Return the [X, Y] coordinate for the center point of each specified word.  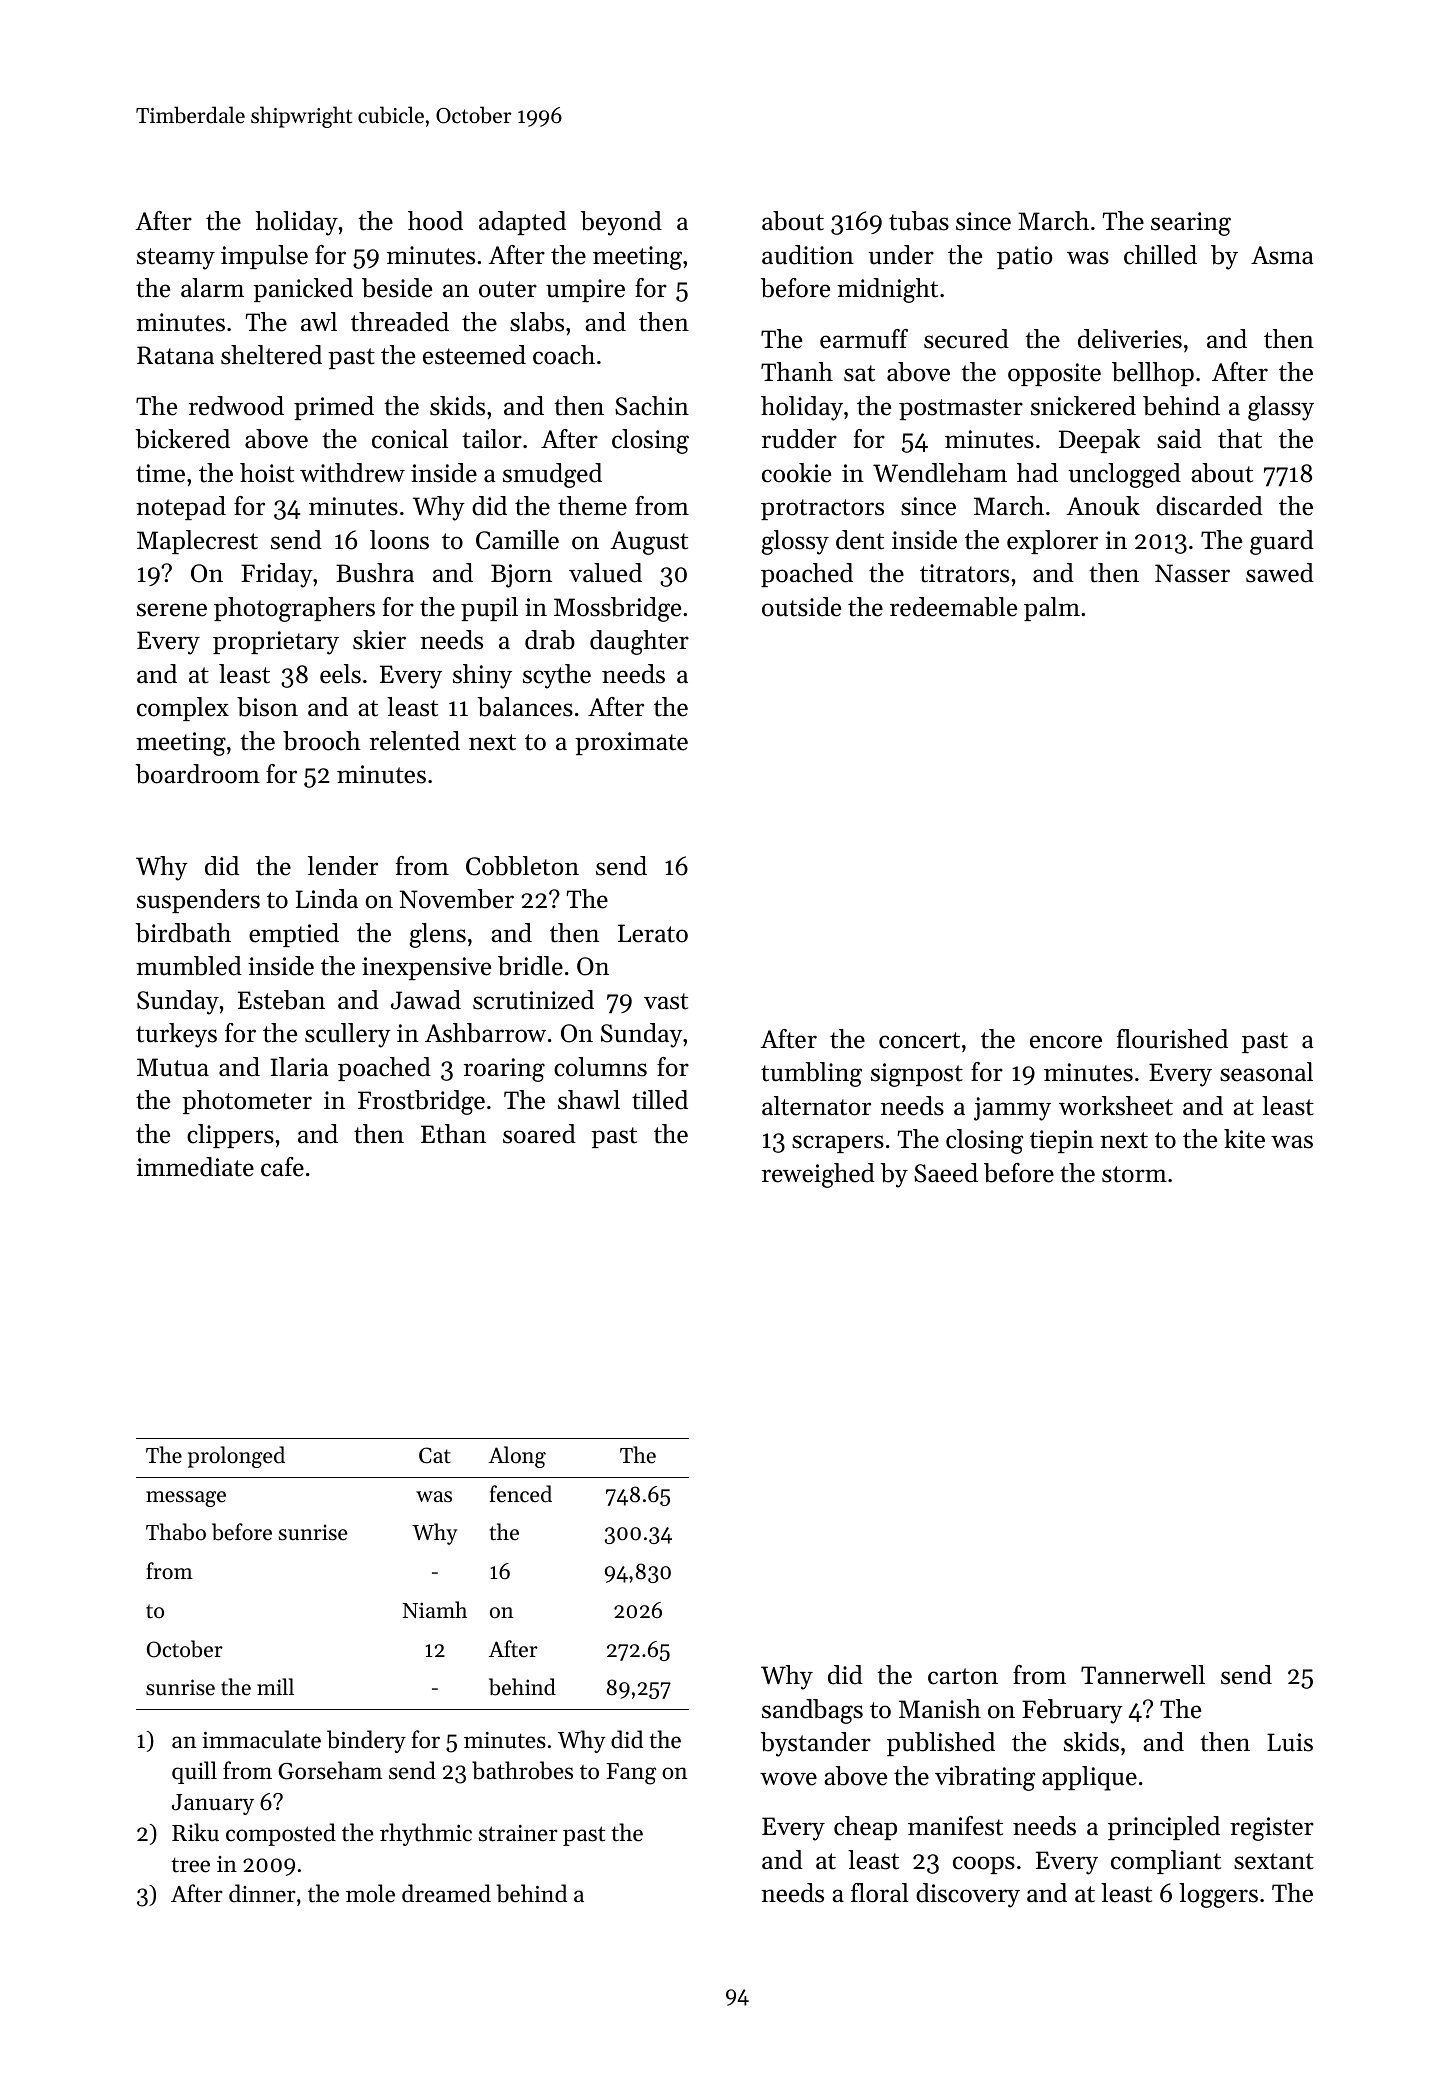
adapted [522, 223]
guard [1282, 542]
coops [984, 1865]
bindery [366, 1741]
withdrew [352, 473]
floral [880, 1893]
